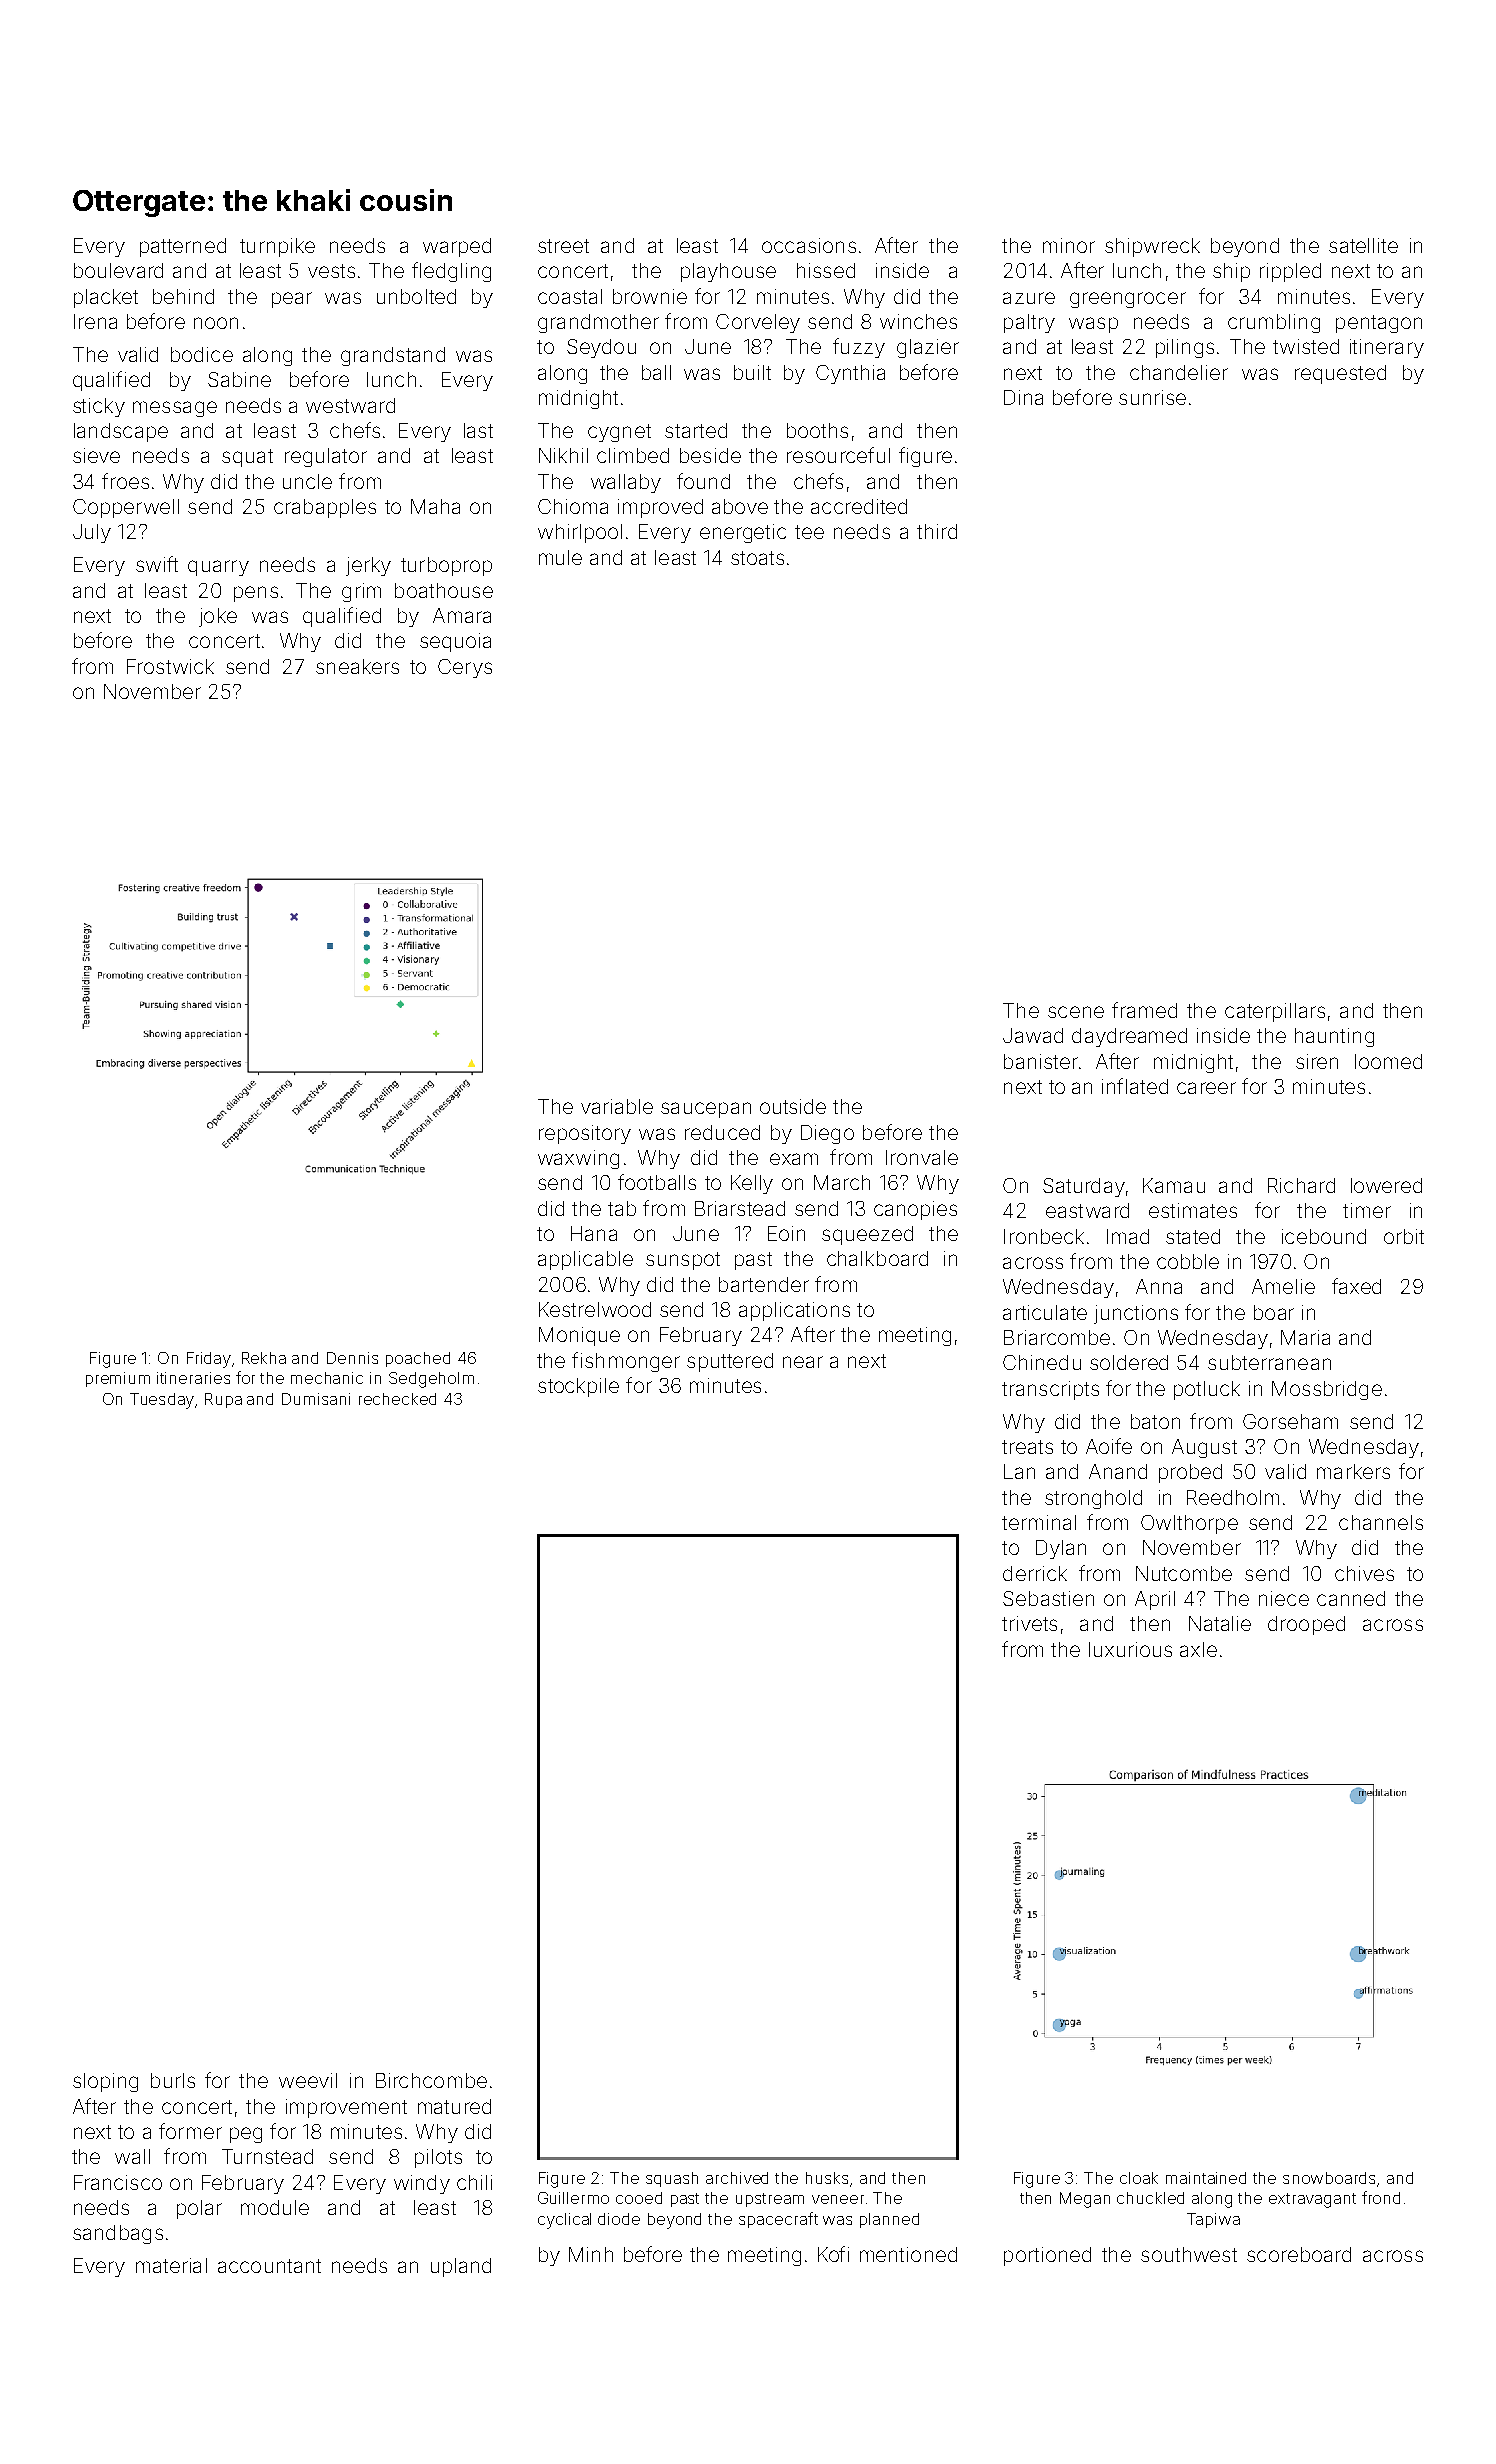 Image resolution: width=1496 pixels, height=2464 pixels. What do you see at coordinates (833, 2254) in the page?
I see `Kofi` at bounding box center [833, 2254].
